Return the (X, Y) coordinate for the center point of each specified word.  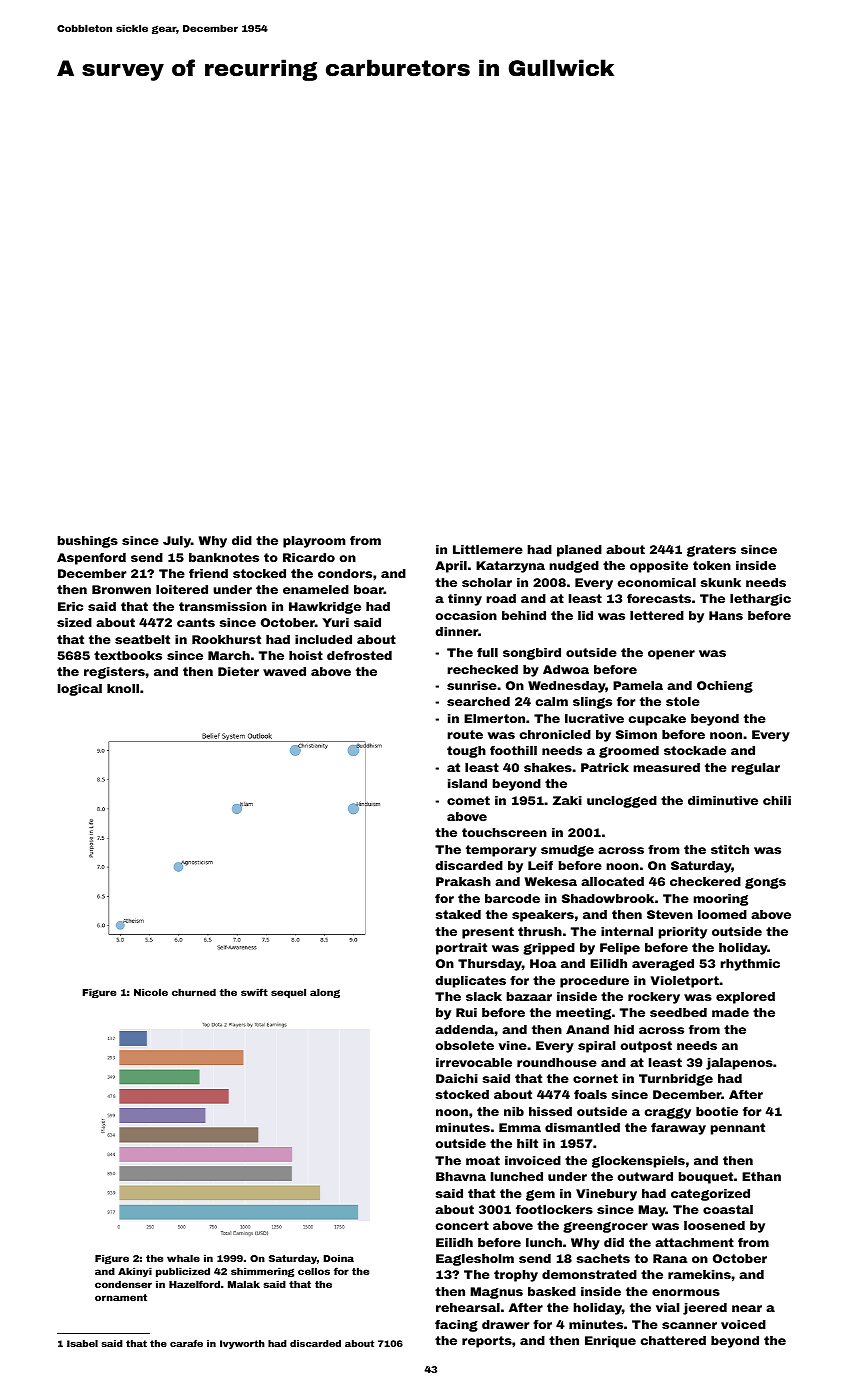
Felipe (620, 949)
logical (80, 690)
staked (458, 914)
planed (579, 551)
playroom (314, 542)
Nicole (151, 992)
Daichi (457, 1078)
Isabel (82, 1343)
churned (194, 992)
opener (671, 655)
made (730, 1012)
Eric (70, 606)
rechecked (482, 669)
